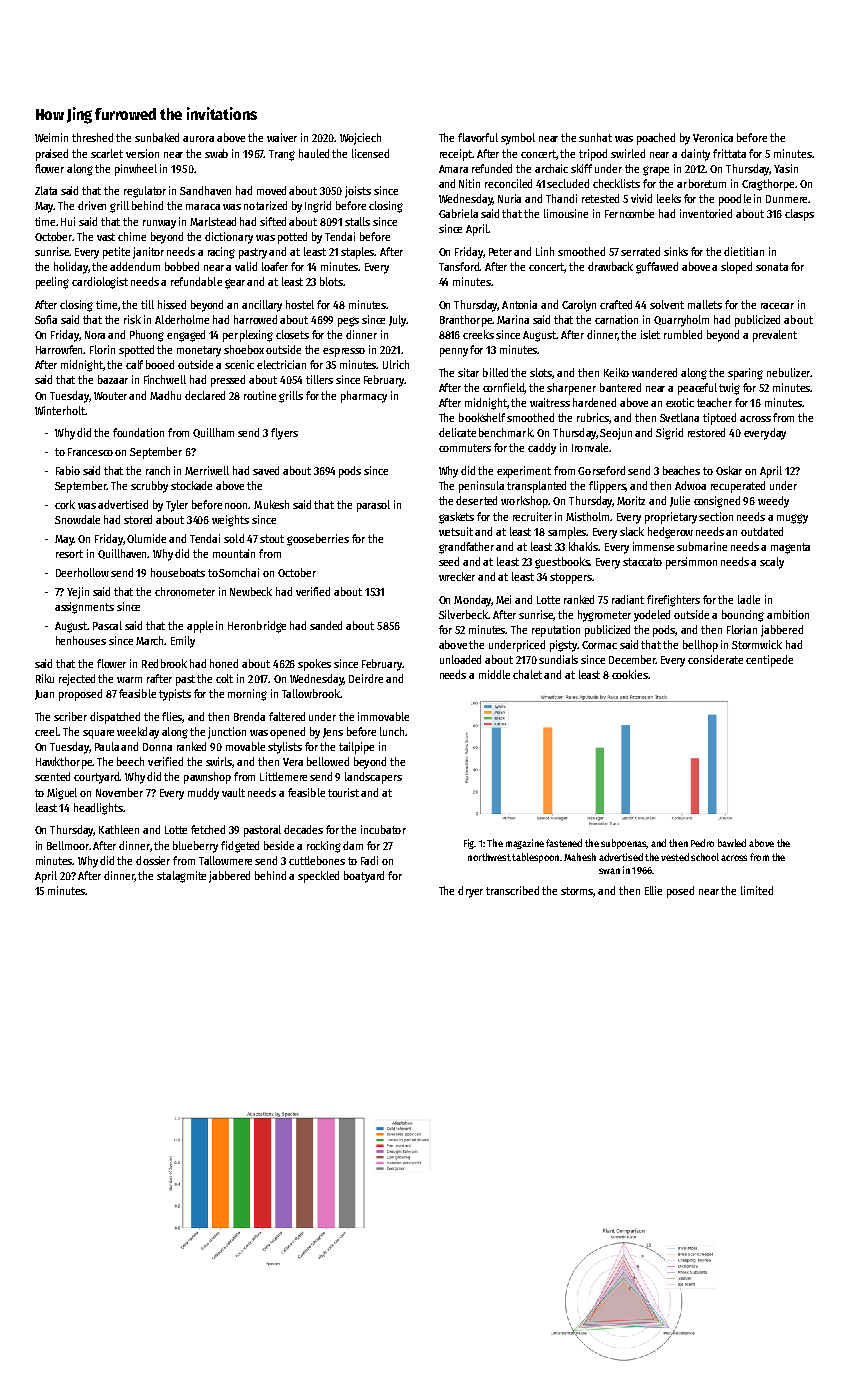  Describe the element at coordinates (713, 137) in the page. I see `Veronica` at that location.
